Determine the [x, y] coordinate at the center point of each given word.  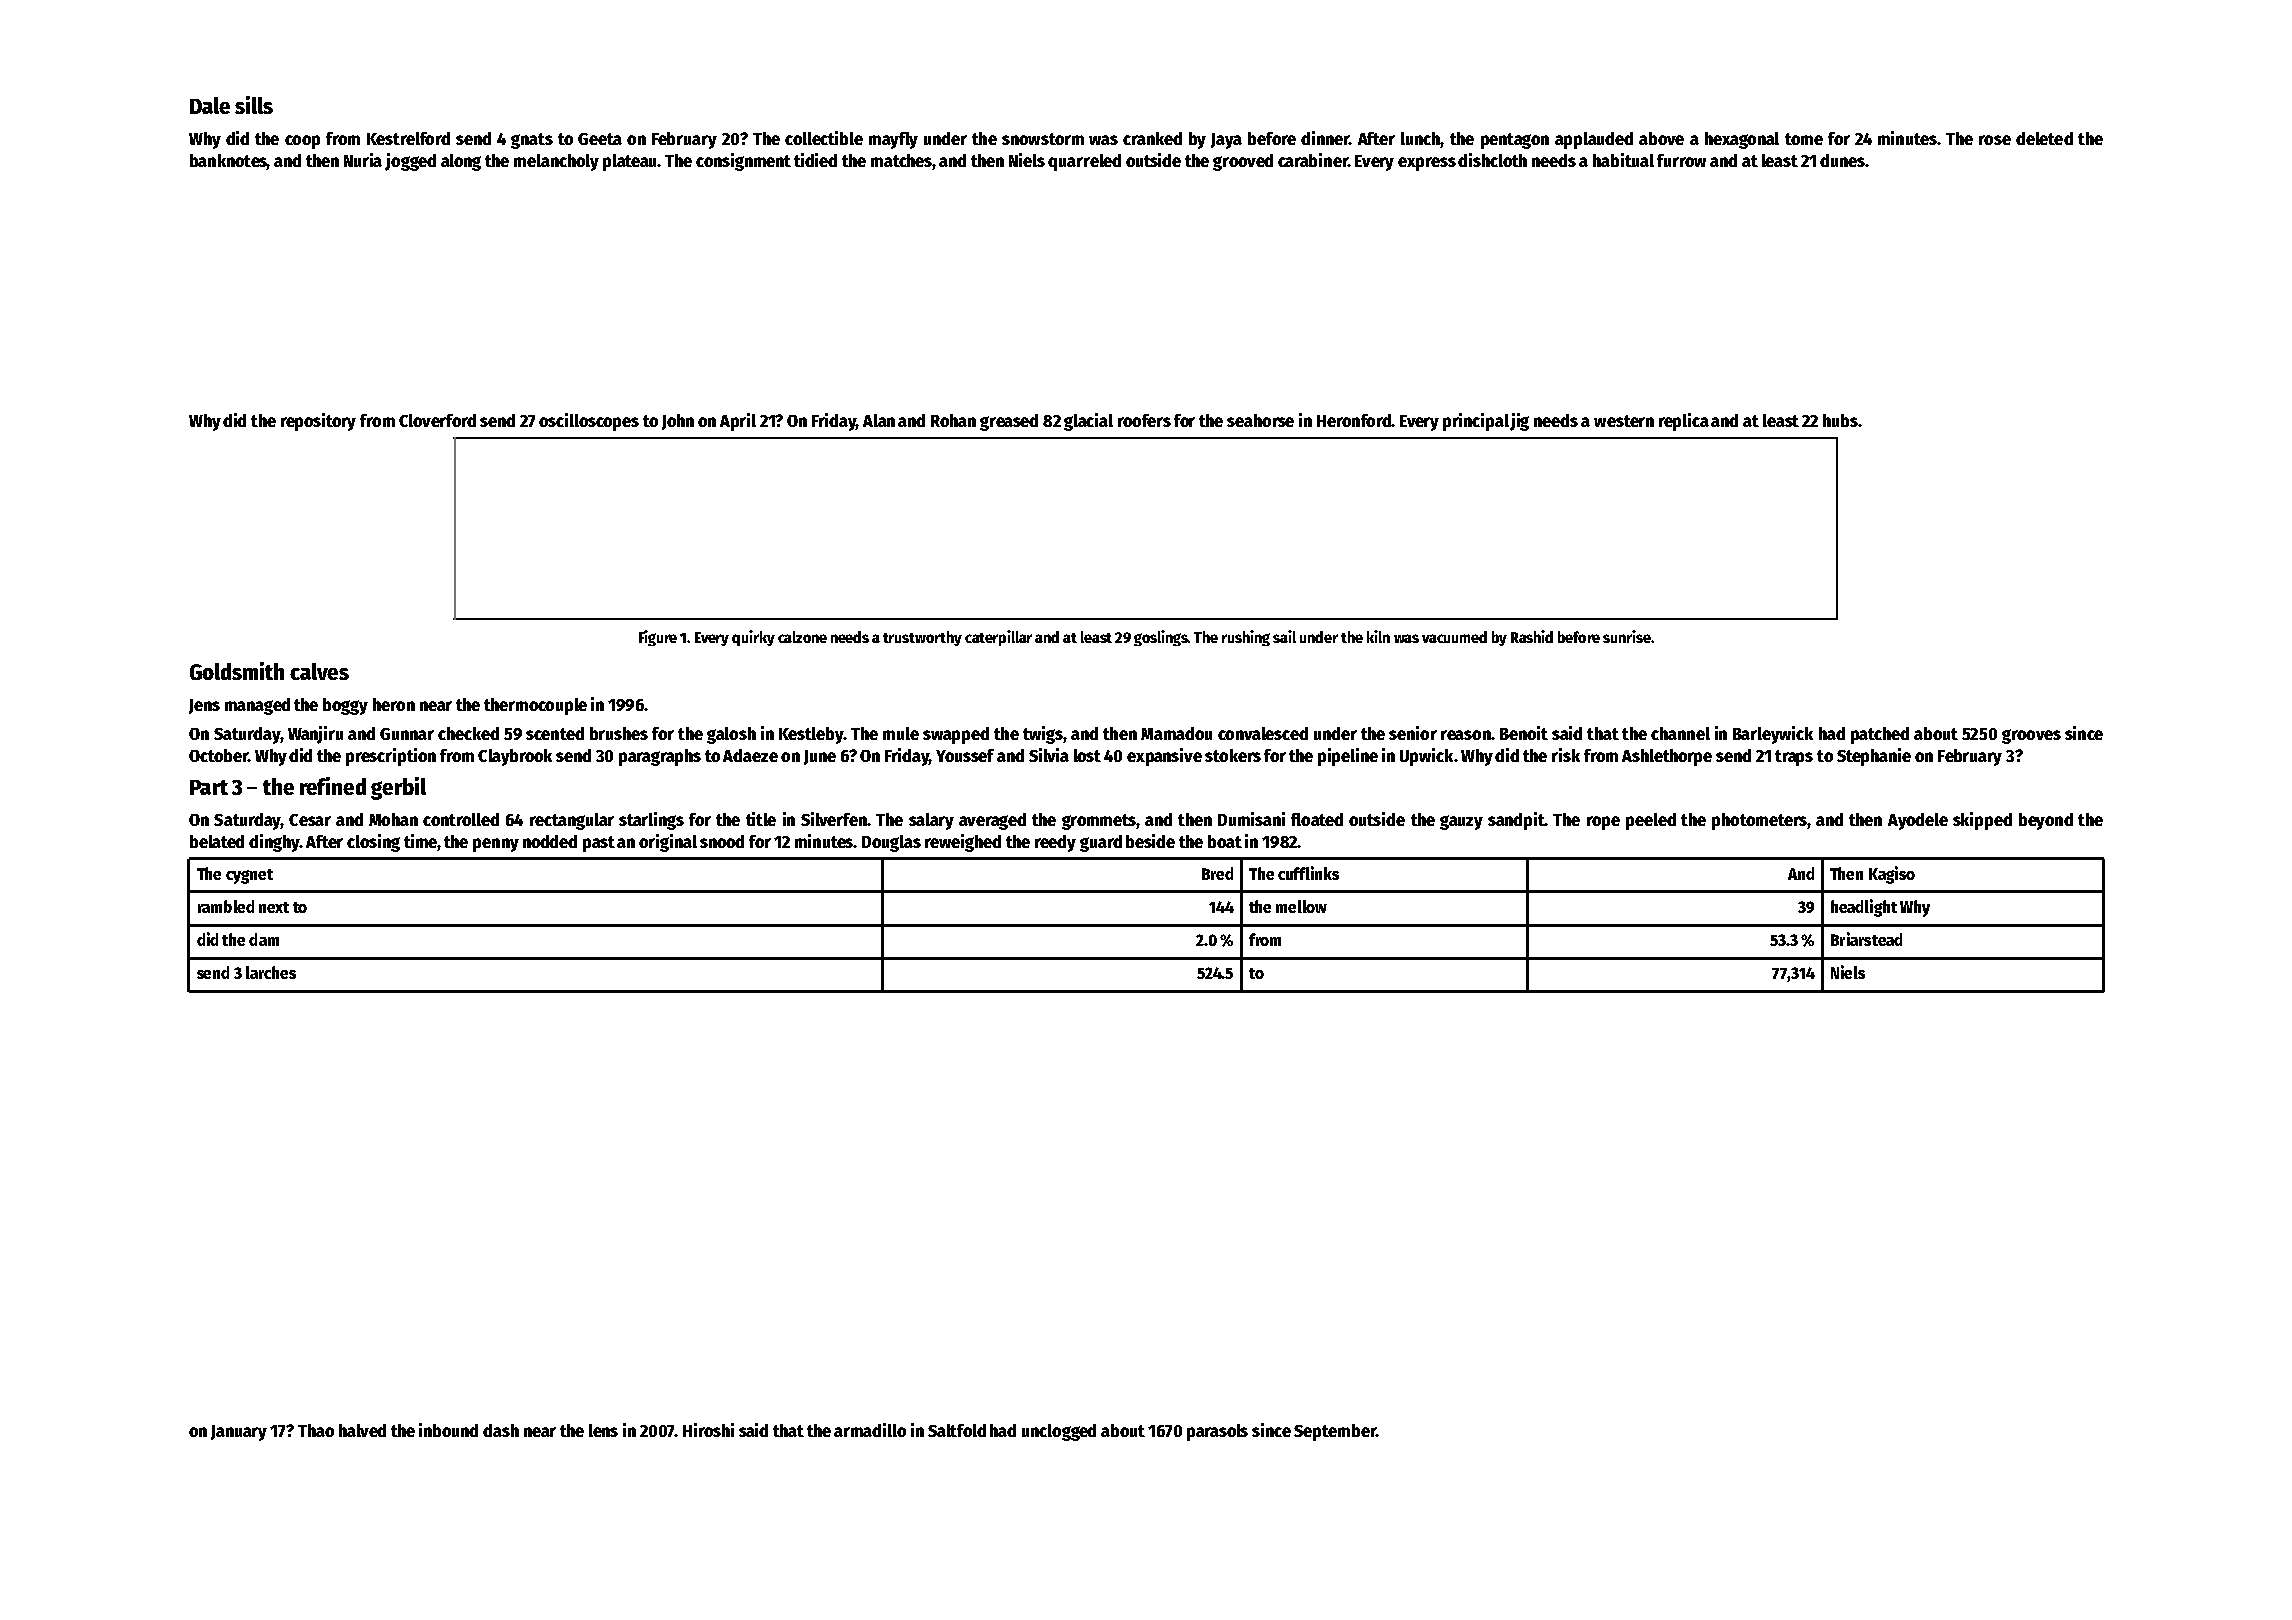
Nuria [363, 160]
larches [271, 972]
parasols [1217, 1432]
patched [1880, 735]
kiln [1378, 636]
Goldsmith [237, 671]
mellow [1301, 906]
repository [318, 422]
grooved [1243, 162]
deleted [2044, 138]
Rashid [1532, 636]
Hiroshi [708, 1430]
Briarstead [1866, 939]
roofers [1144, 420]
